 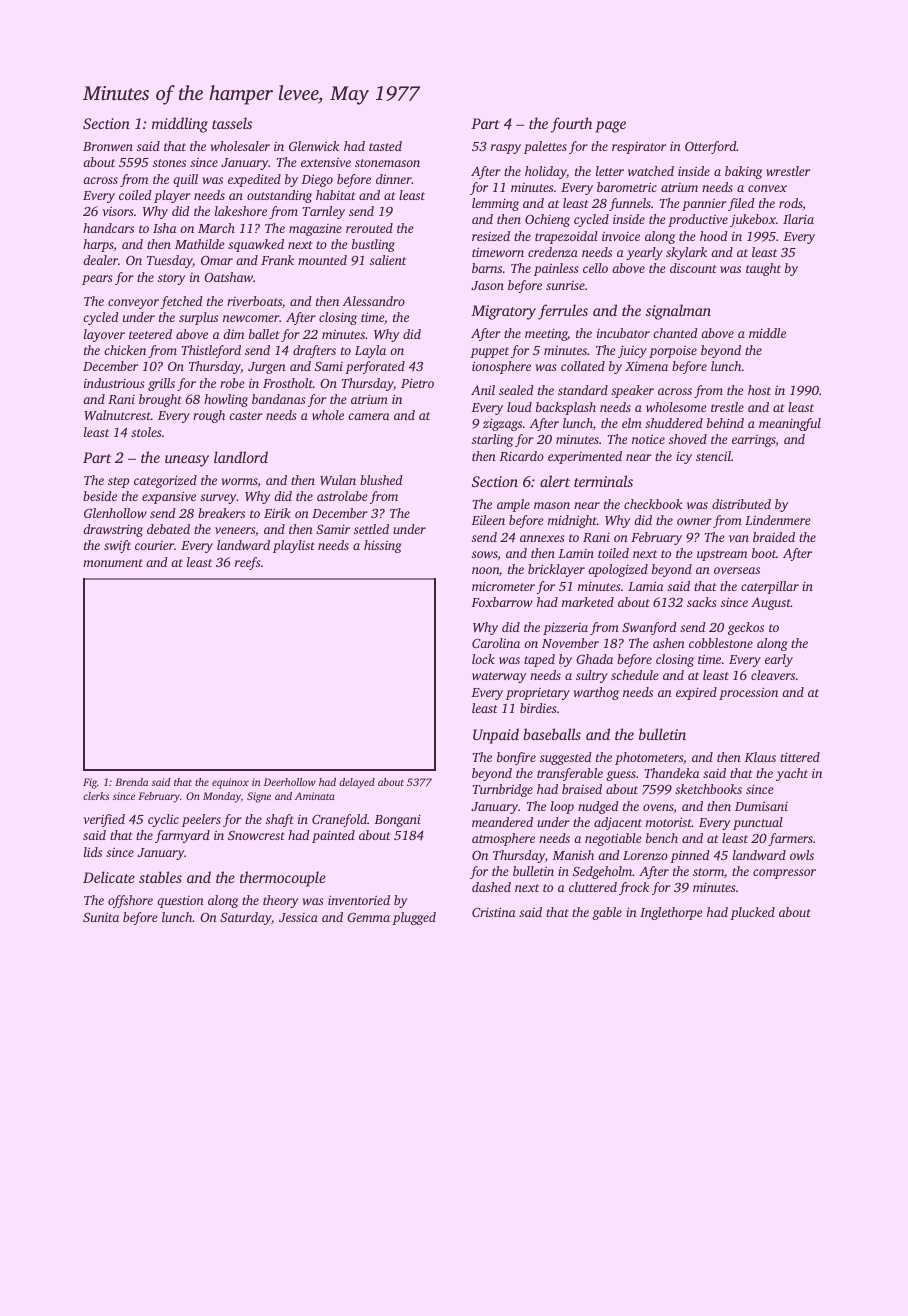 What do you see at coordinates (693, 268) in the page?
I see `discount` at bounding box center [693, 268].
